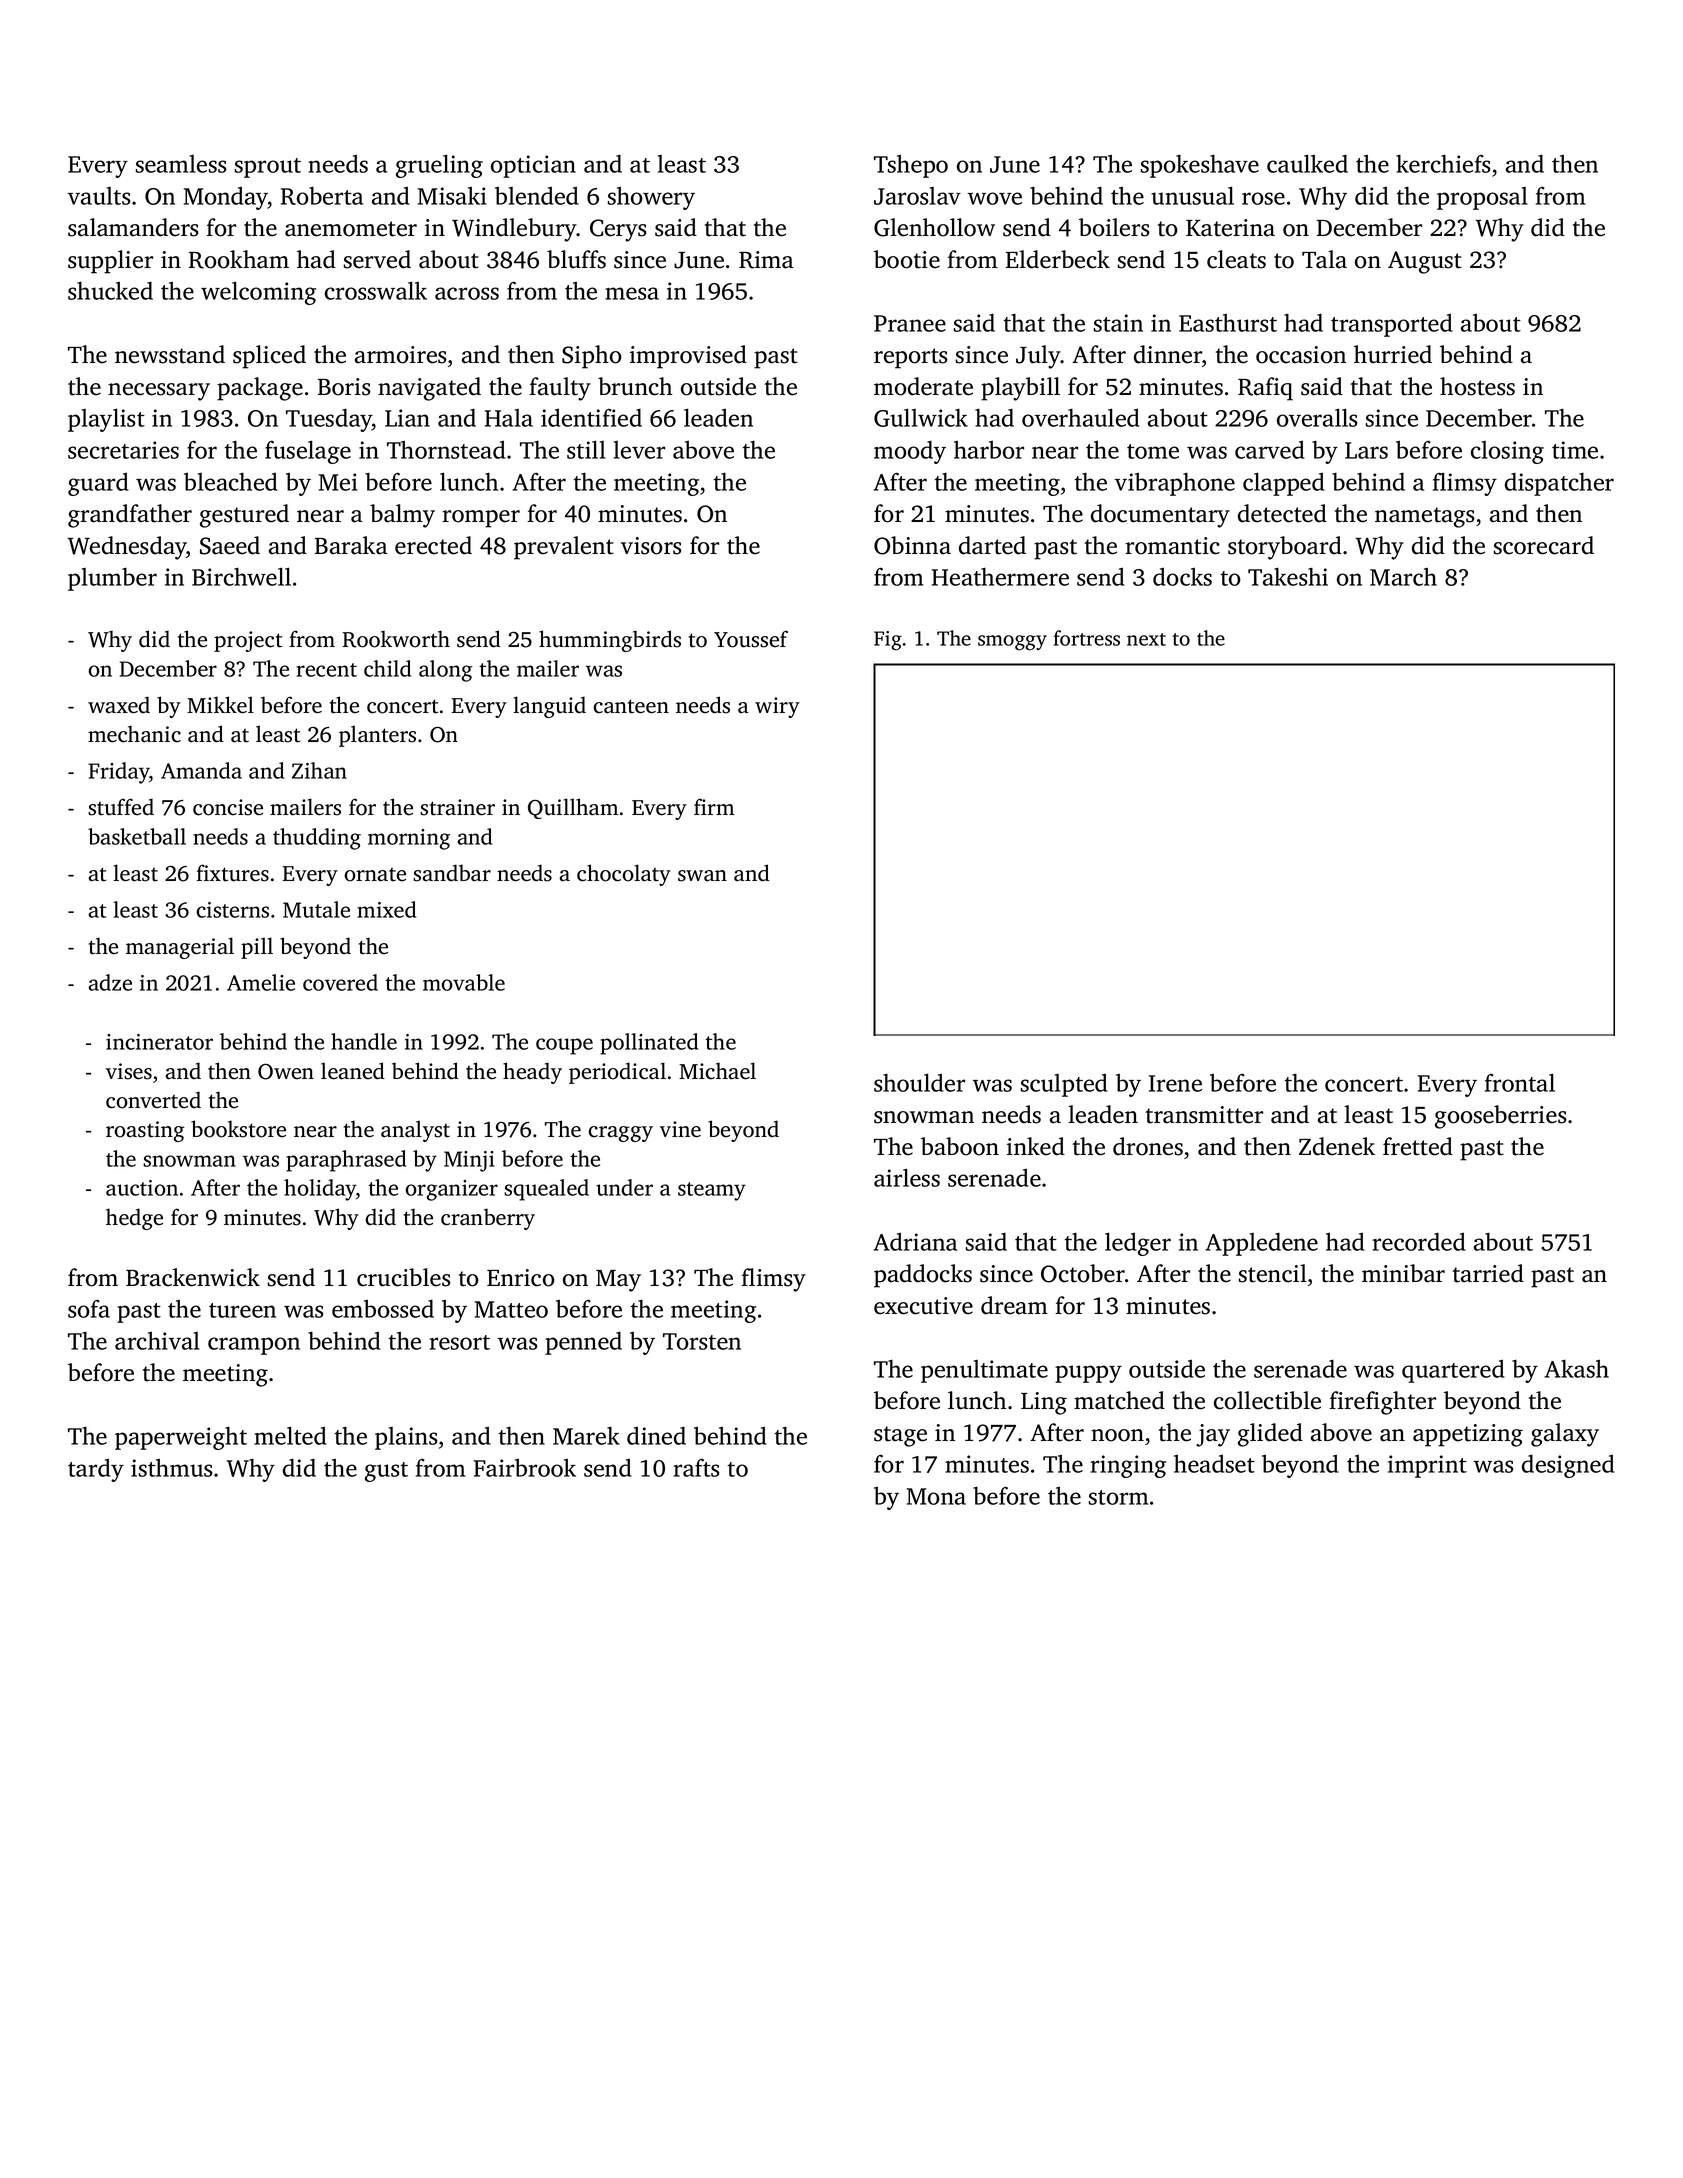 The image size is (1683, 2178). Describe the element at coordinates (406, 1438) in the screenshot. I see `plains` at that location.
